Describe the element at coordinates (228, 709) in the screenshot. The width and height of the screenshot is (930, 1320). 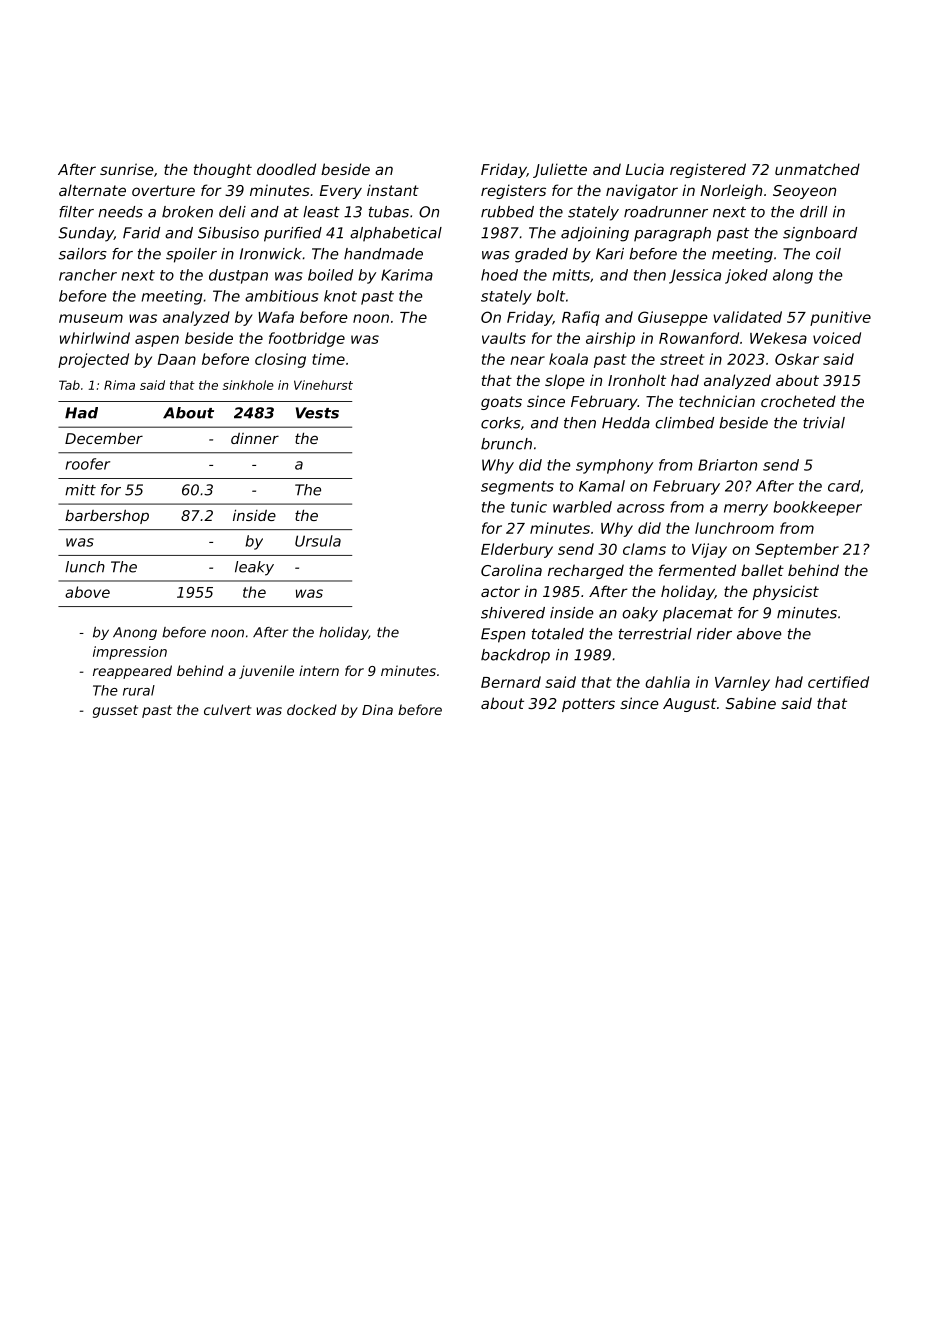
I see `culvert` at that location.
